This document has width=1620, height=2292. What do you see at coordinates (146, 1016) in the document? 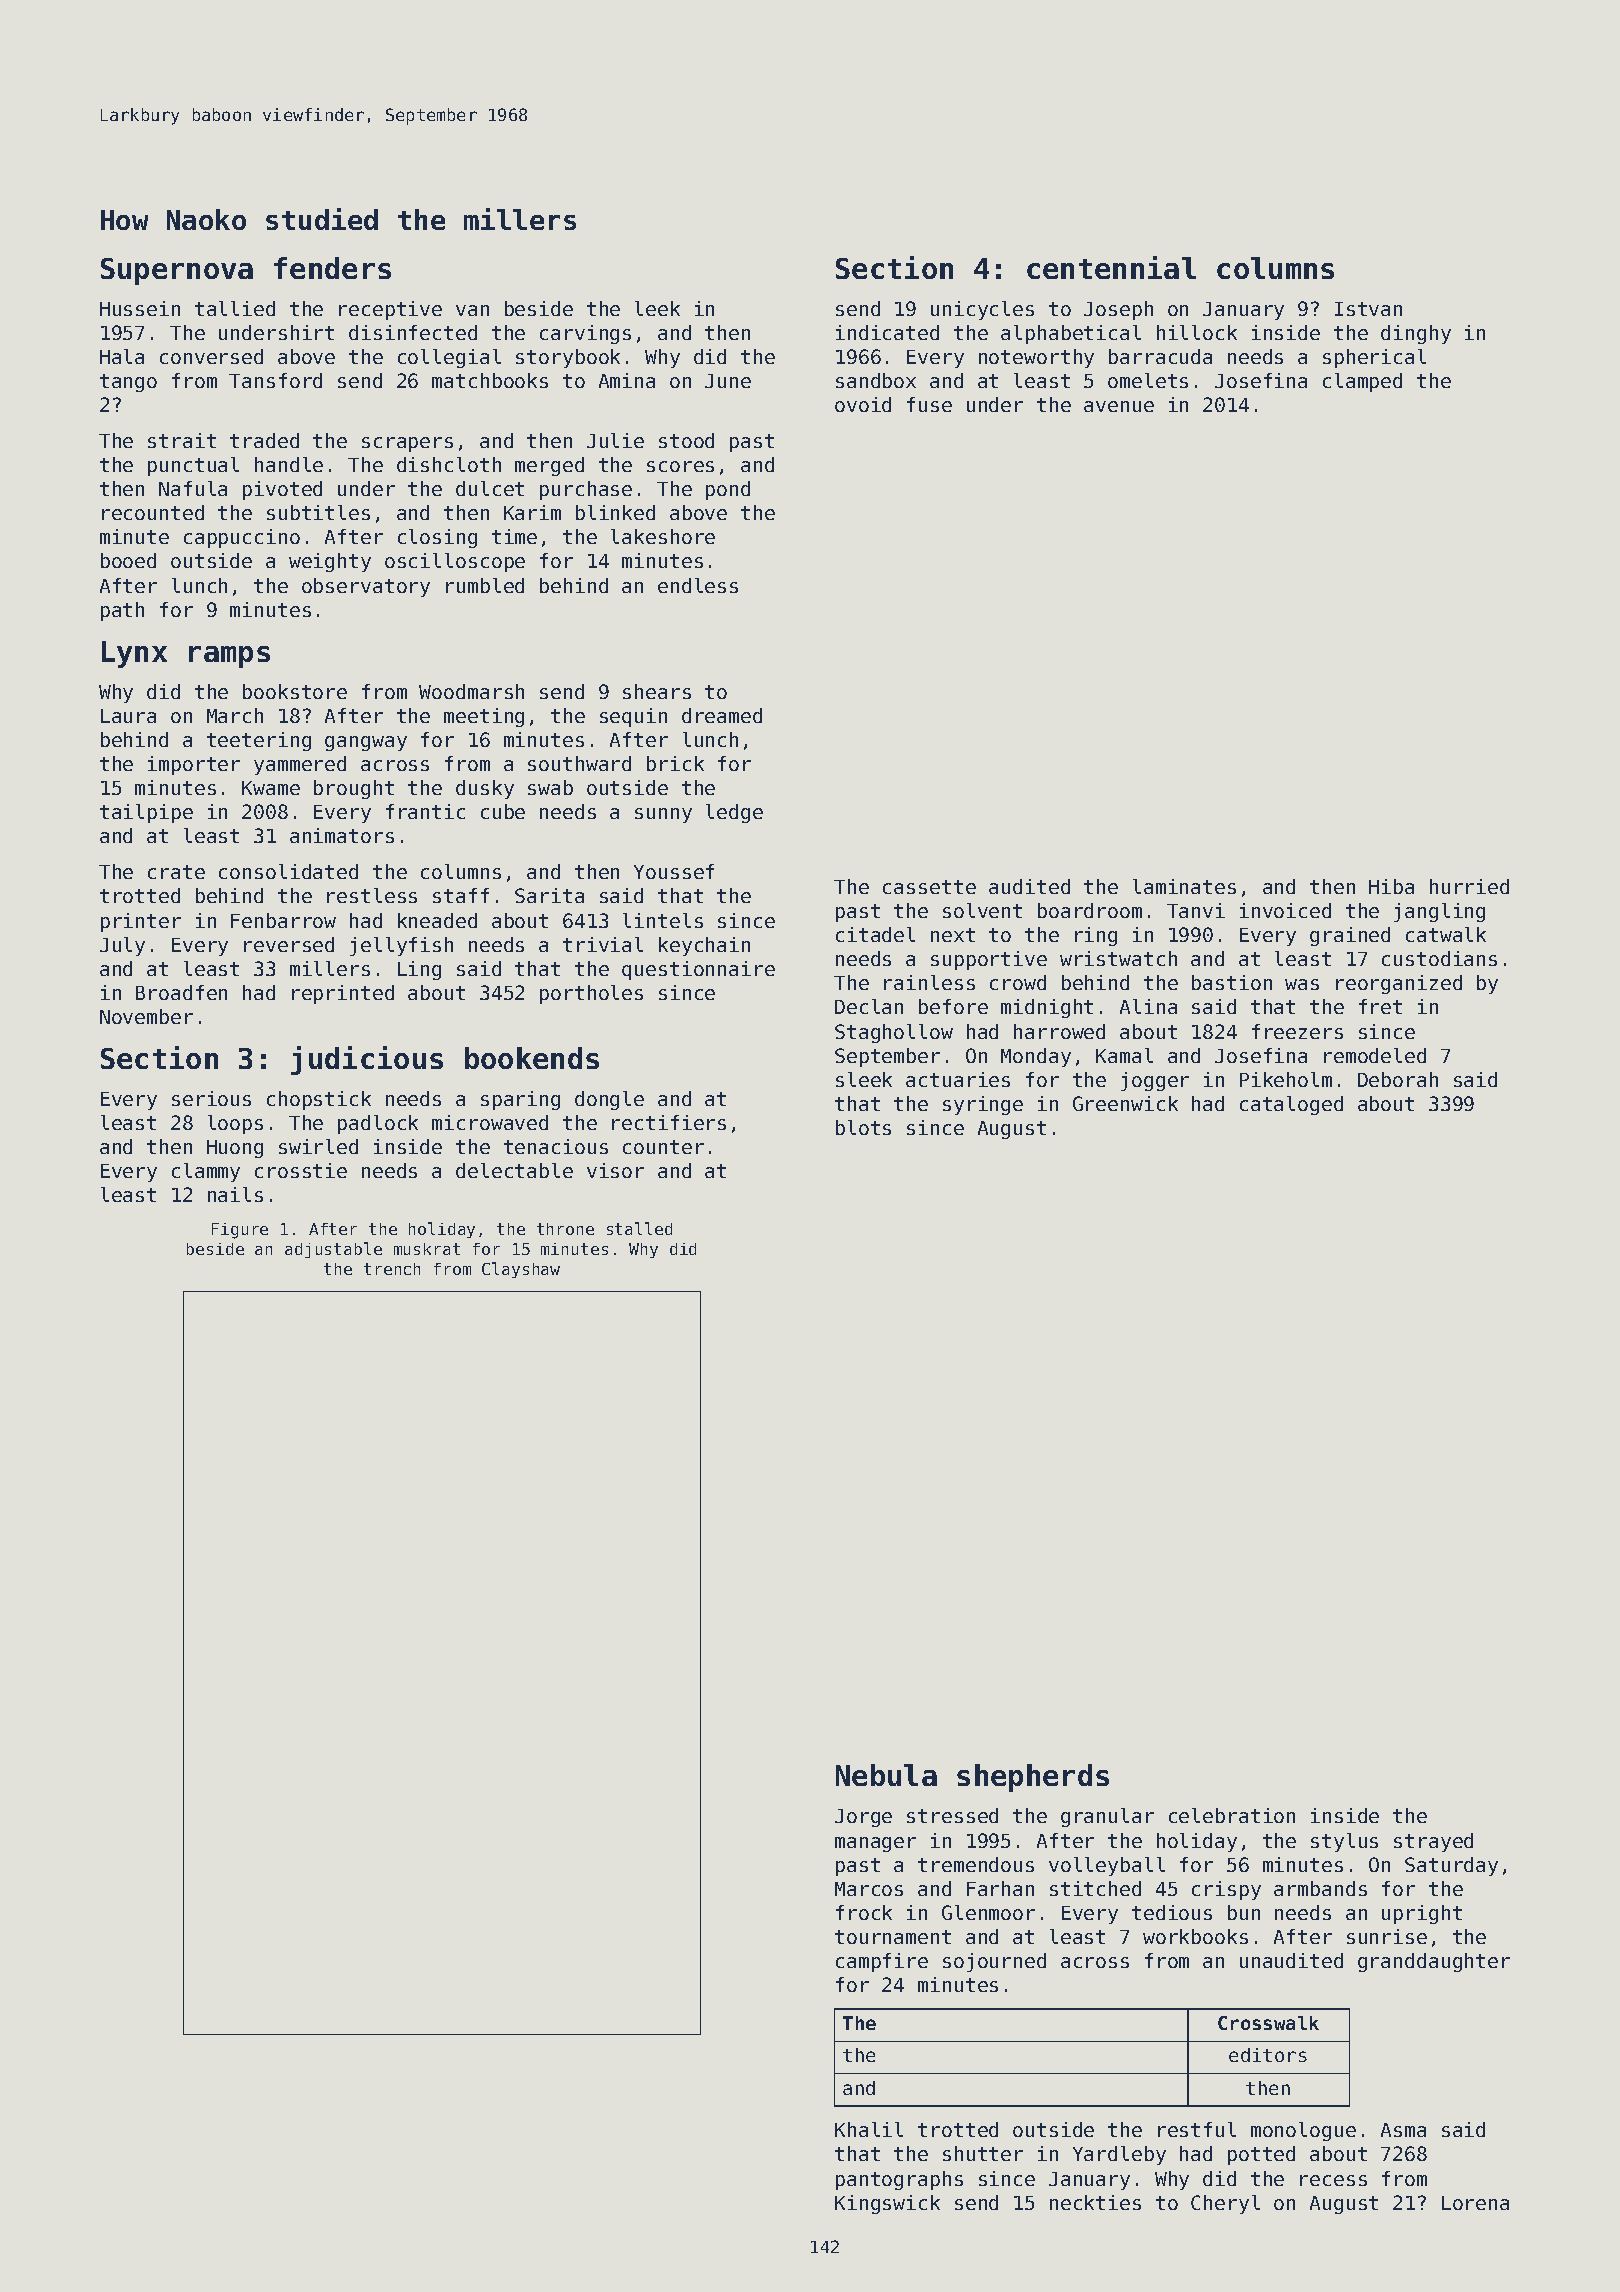
I see `November` at bounding box center [146, 1016].
